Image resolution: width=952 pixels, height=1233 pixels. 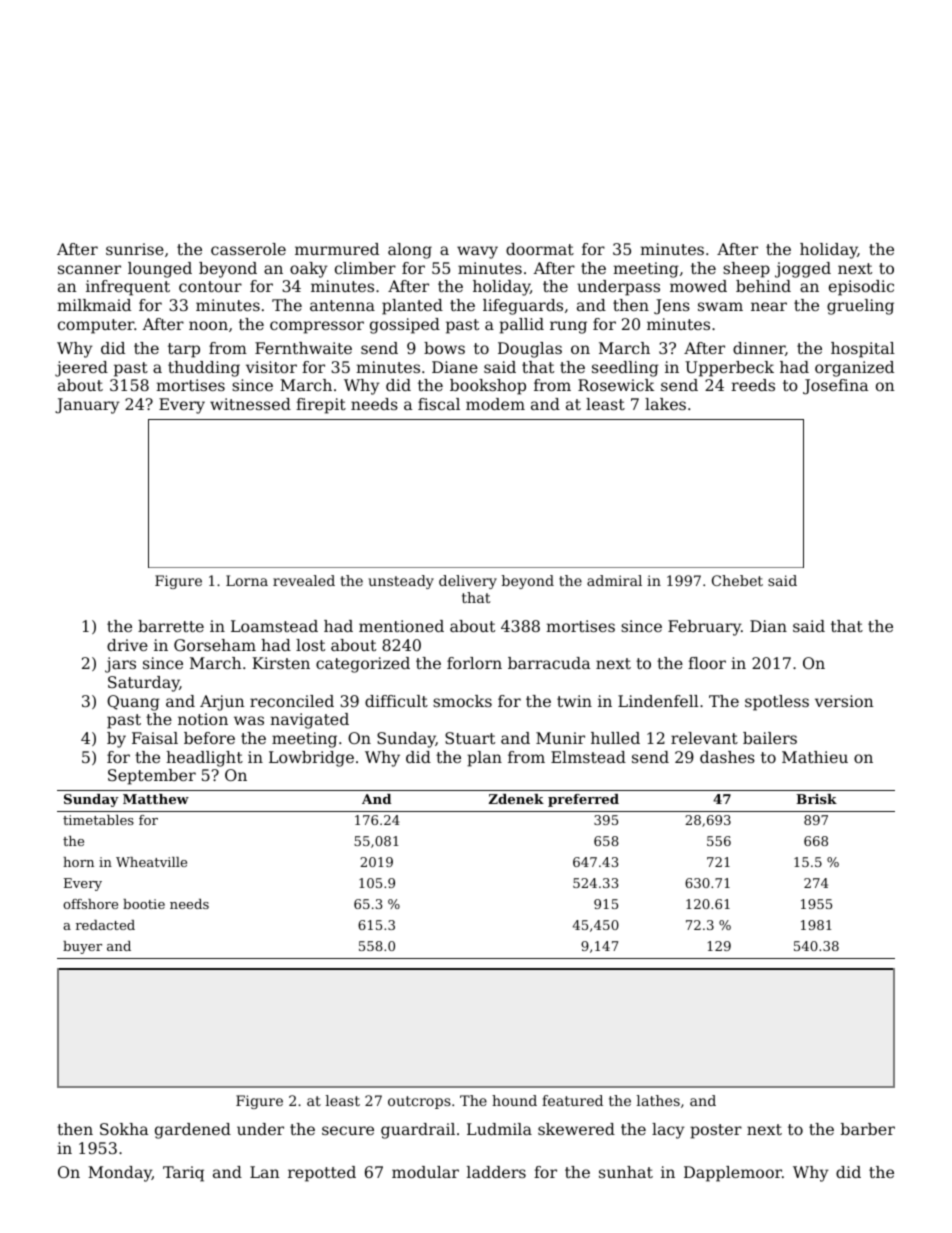 What do you see at coordinates (560, 738) in the document?
I see `Munir` at bounding box center [560, 738].
